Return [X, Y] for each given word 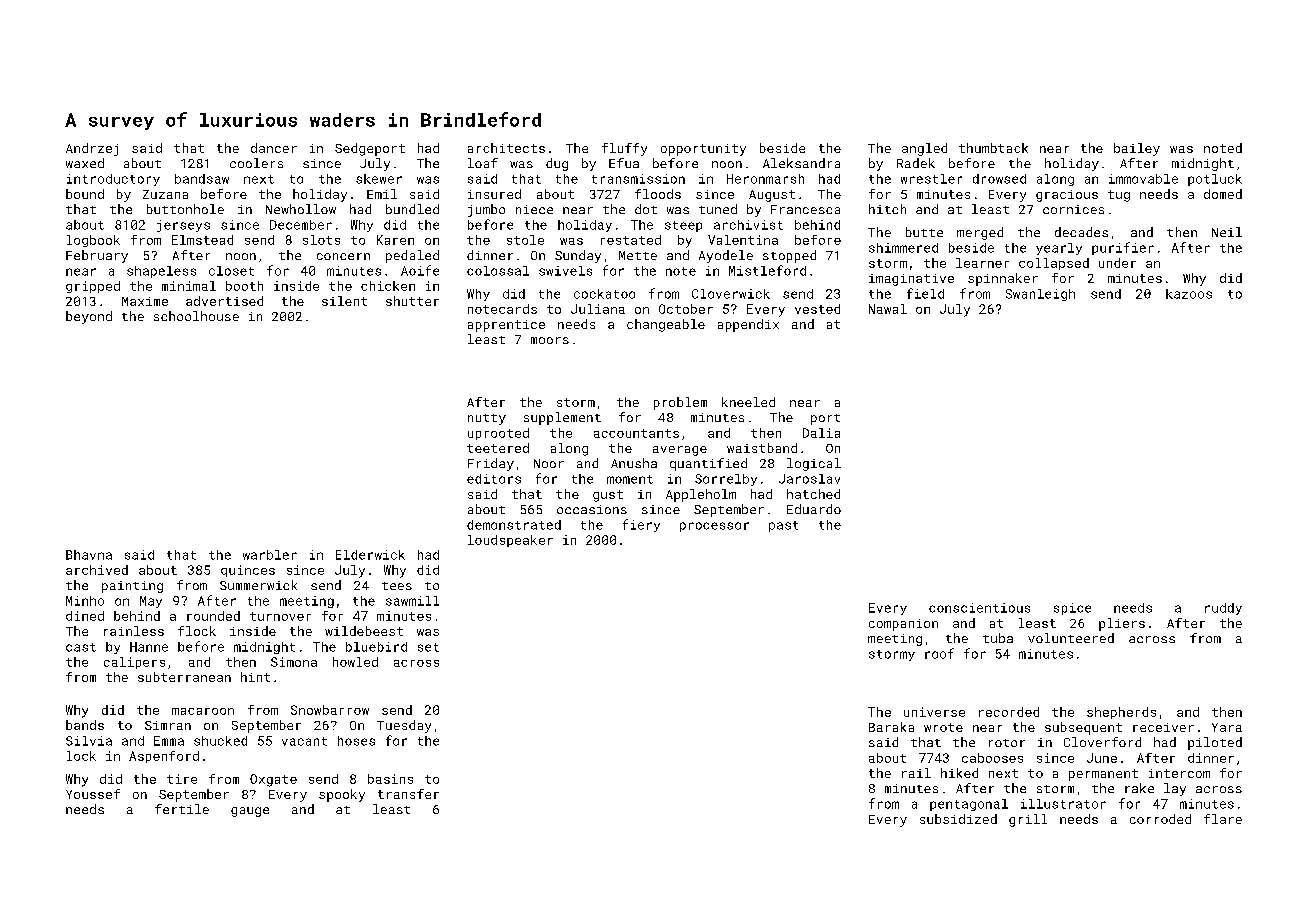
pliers [1122, 624]
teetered [498, 448]
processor [714, 527]
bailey [1137, 149]
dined [85, 616]
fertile [182, 809]
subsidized [958, 819]
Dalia [821, 433]
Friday [491, 464]
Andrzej [92, 149]
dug [557, 164]
